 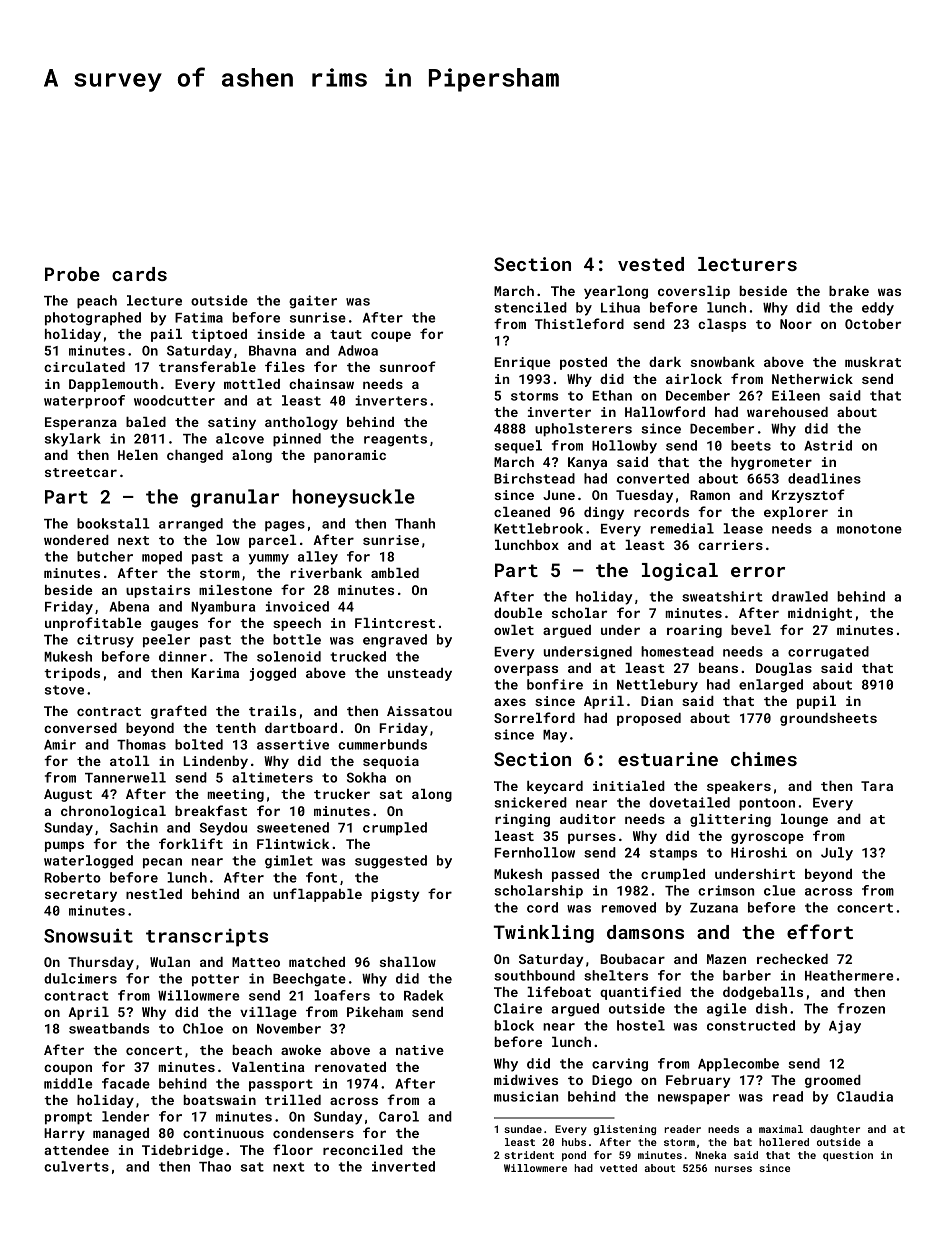 I want to click on conversed, so click(x=80, y=728).
